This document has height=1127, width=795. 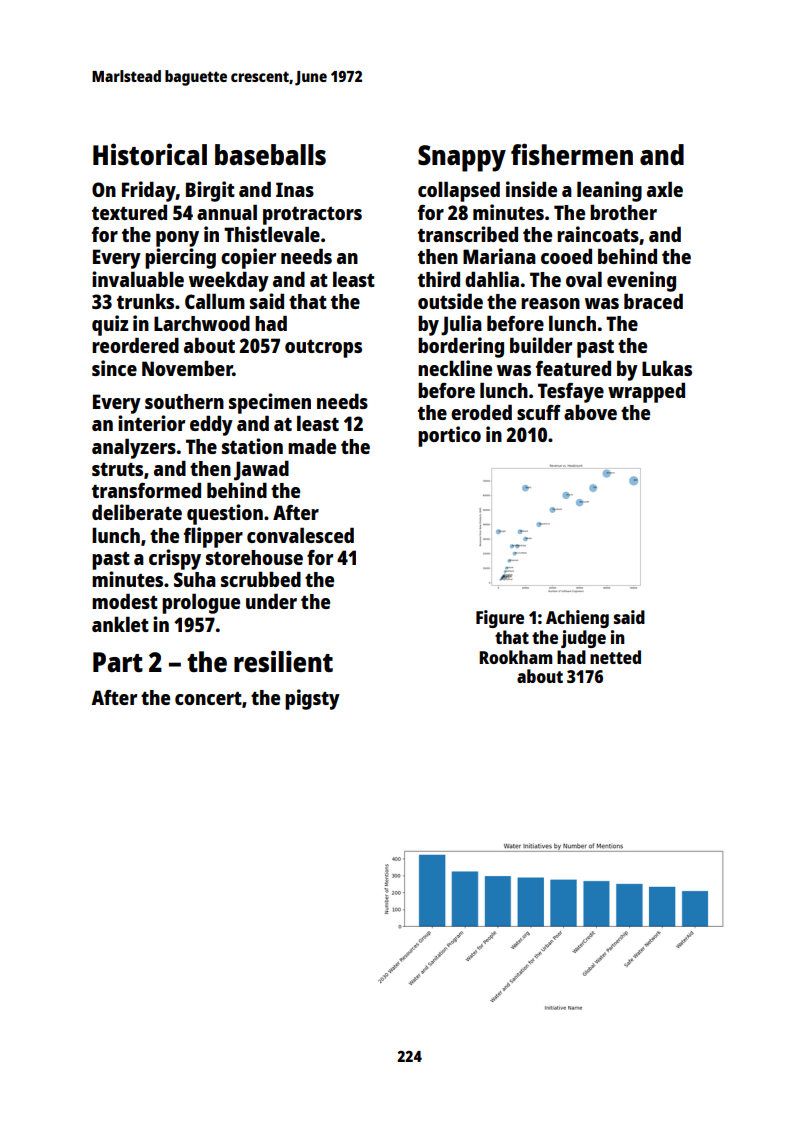 I want to click on concert, so click(x=208, y=698).
